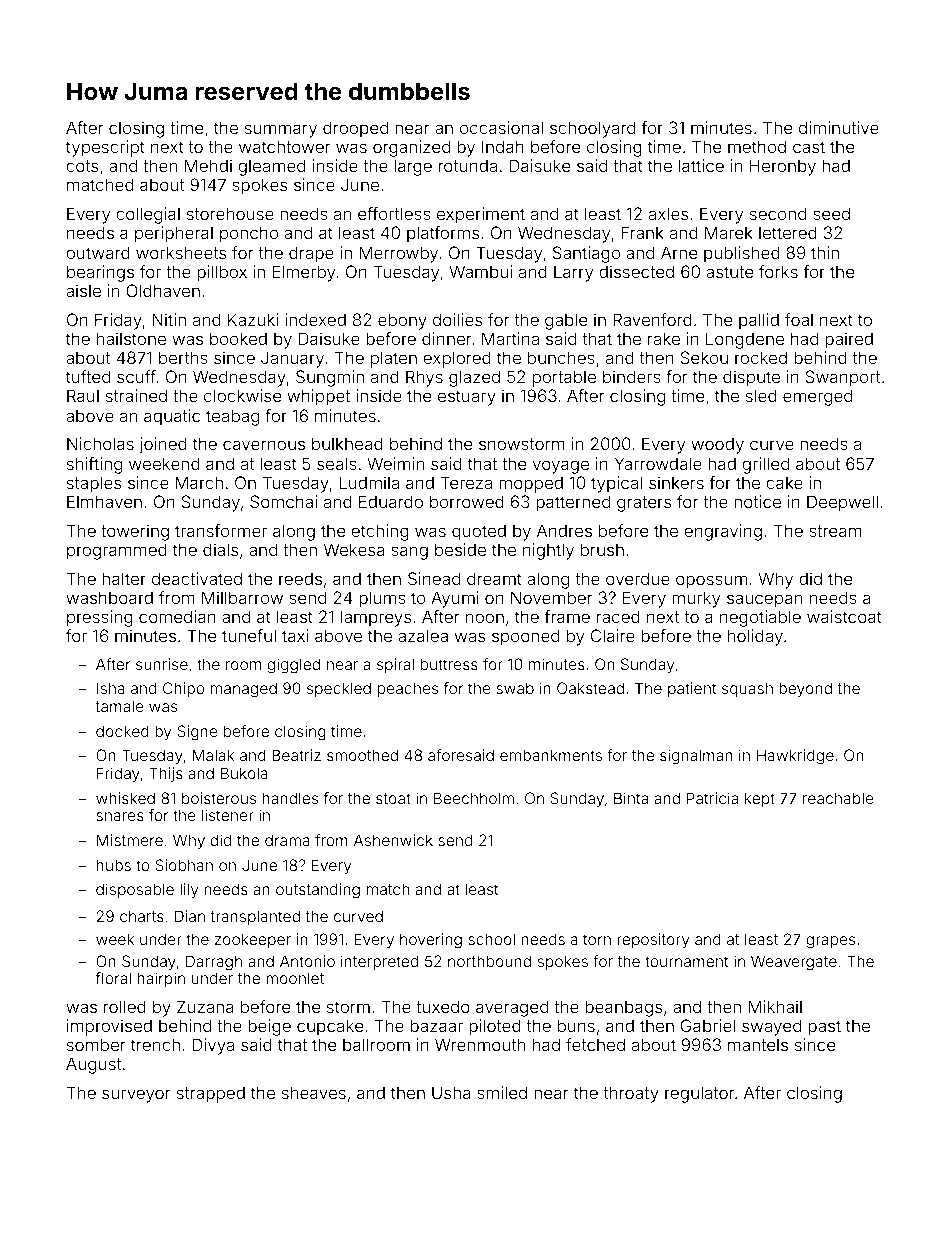 The height and width of the document is (1233, 952). What do you see at coordinates (573, 503) in the document?
I see `patterned` at bounding box center [573, 503].
